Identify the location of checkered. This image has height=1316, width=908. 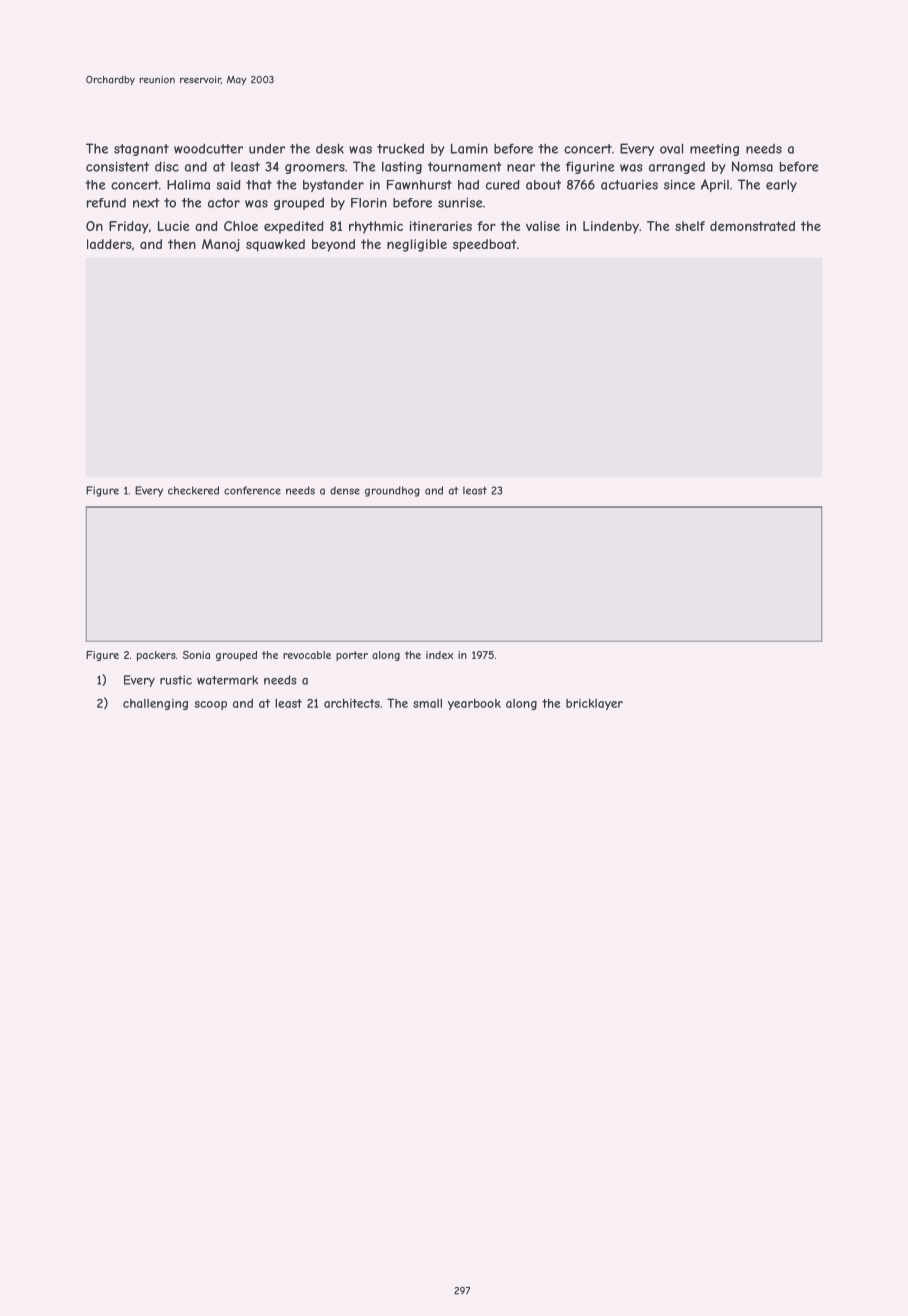
(193, 490).
